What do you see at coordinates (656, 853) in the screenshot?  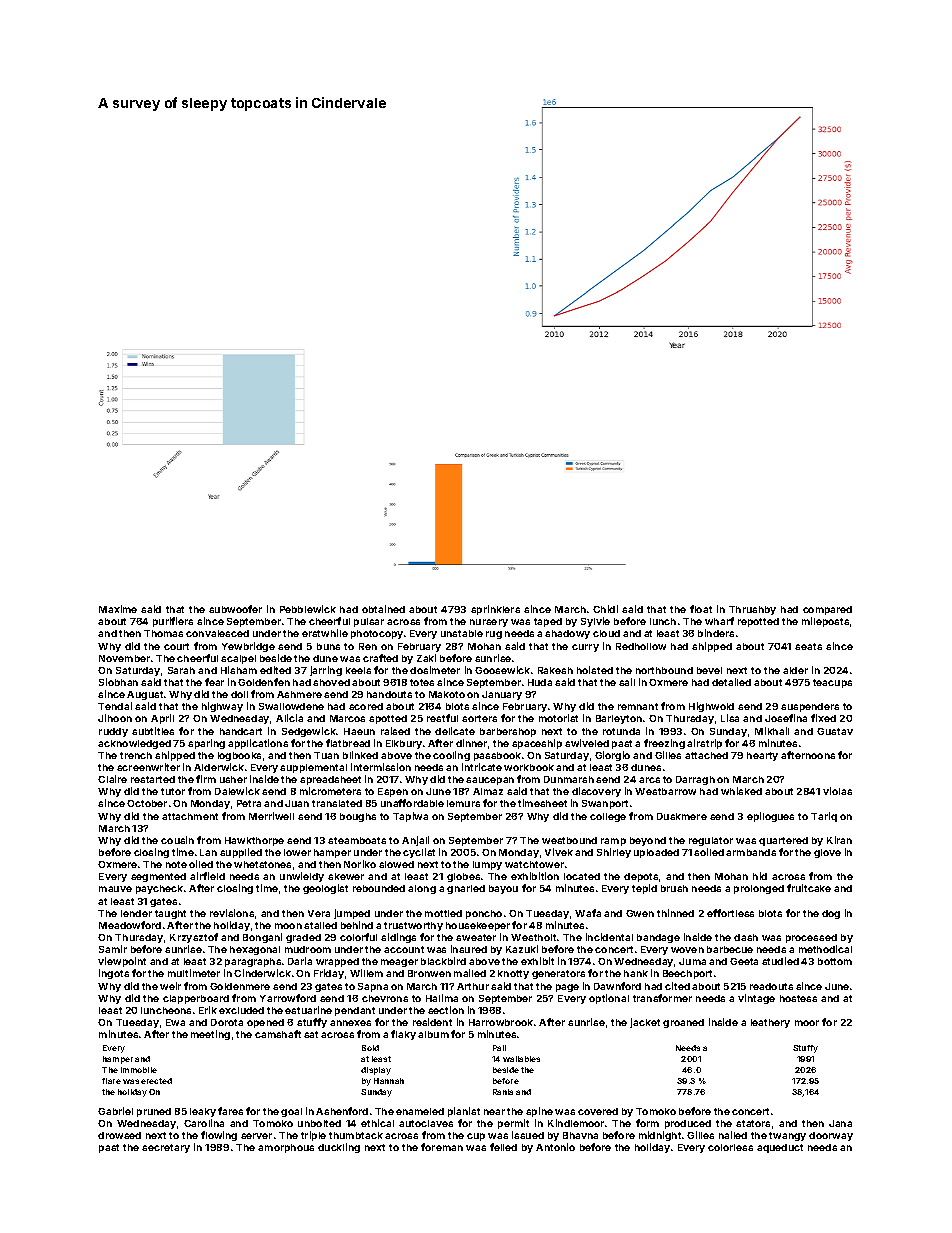 I see `uploaded` at bounding box center [656, 853].
